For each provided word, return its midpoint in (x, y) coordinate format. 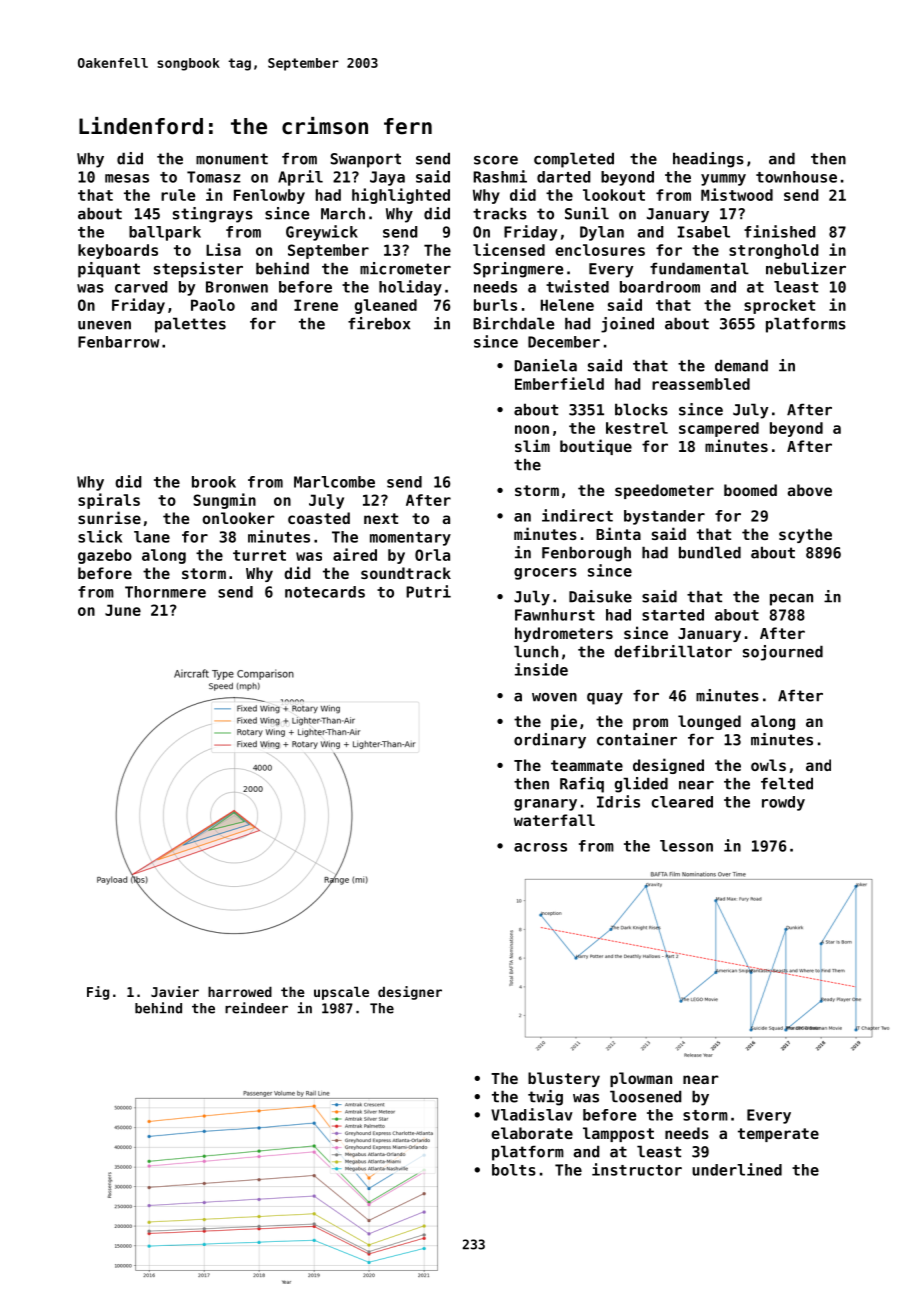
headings (708, 160)
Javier (175, 991)
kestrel (637, 428)
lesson (686, 846)
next (381, 518)
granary (545, 805)
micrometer (405, 268)
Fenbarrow (118, 342)
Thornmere (165, 592)
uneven (104, 325)
